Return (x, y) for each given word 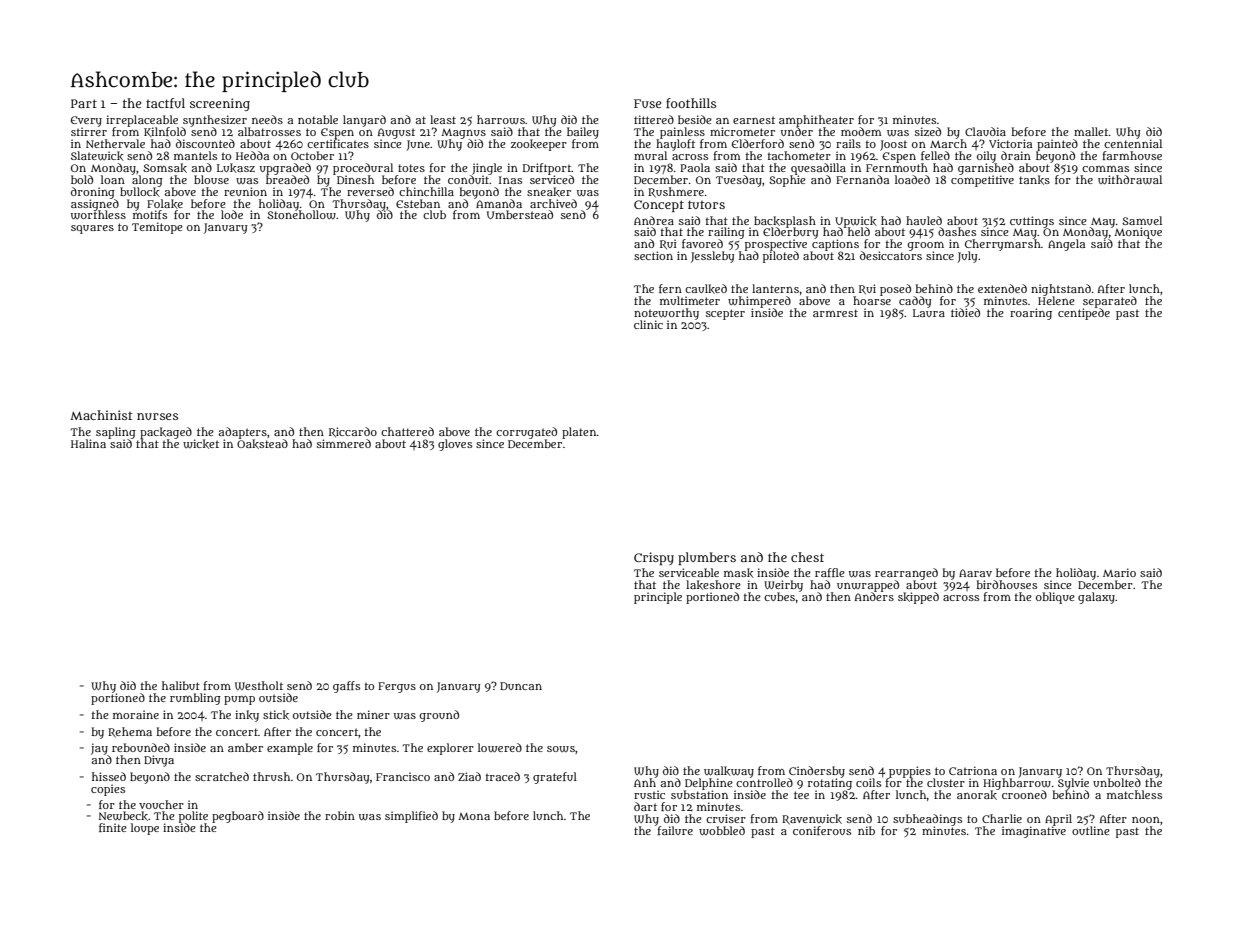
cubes (779, 597)
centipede (1084, 314)
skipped (918, 598)
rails (848, 143)
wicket (201, 444)
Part (84, 103)
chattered (407, 431)
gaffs (346, 687)
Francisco (403, 776)
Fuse (647, 103)
